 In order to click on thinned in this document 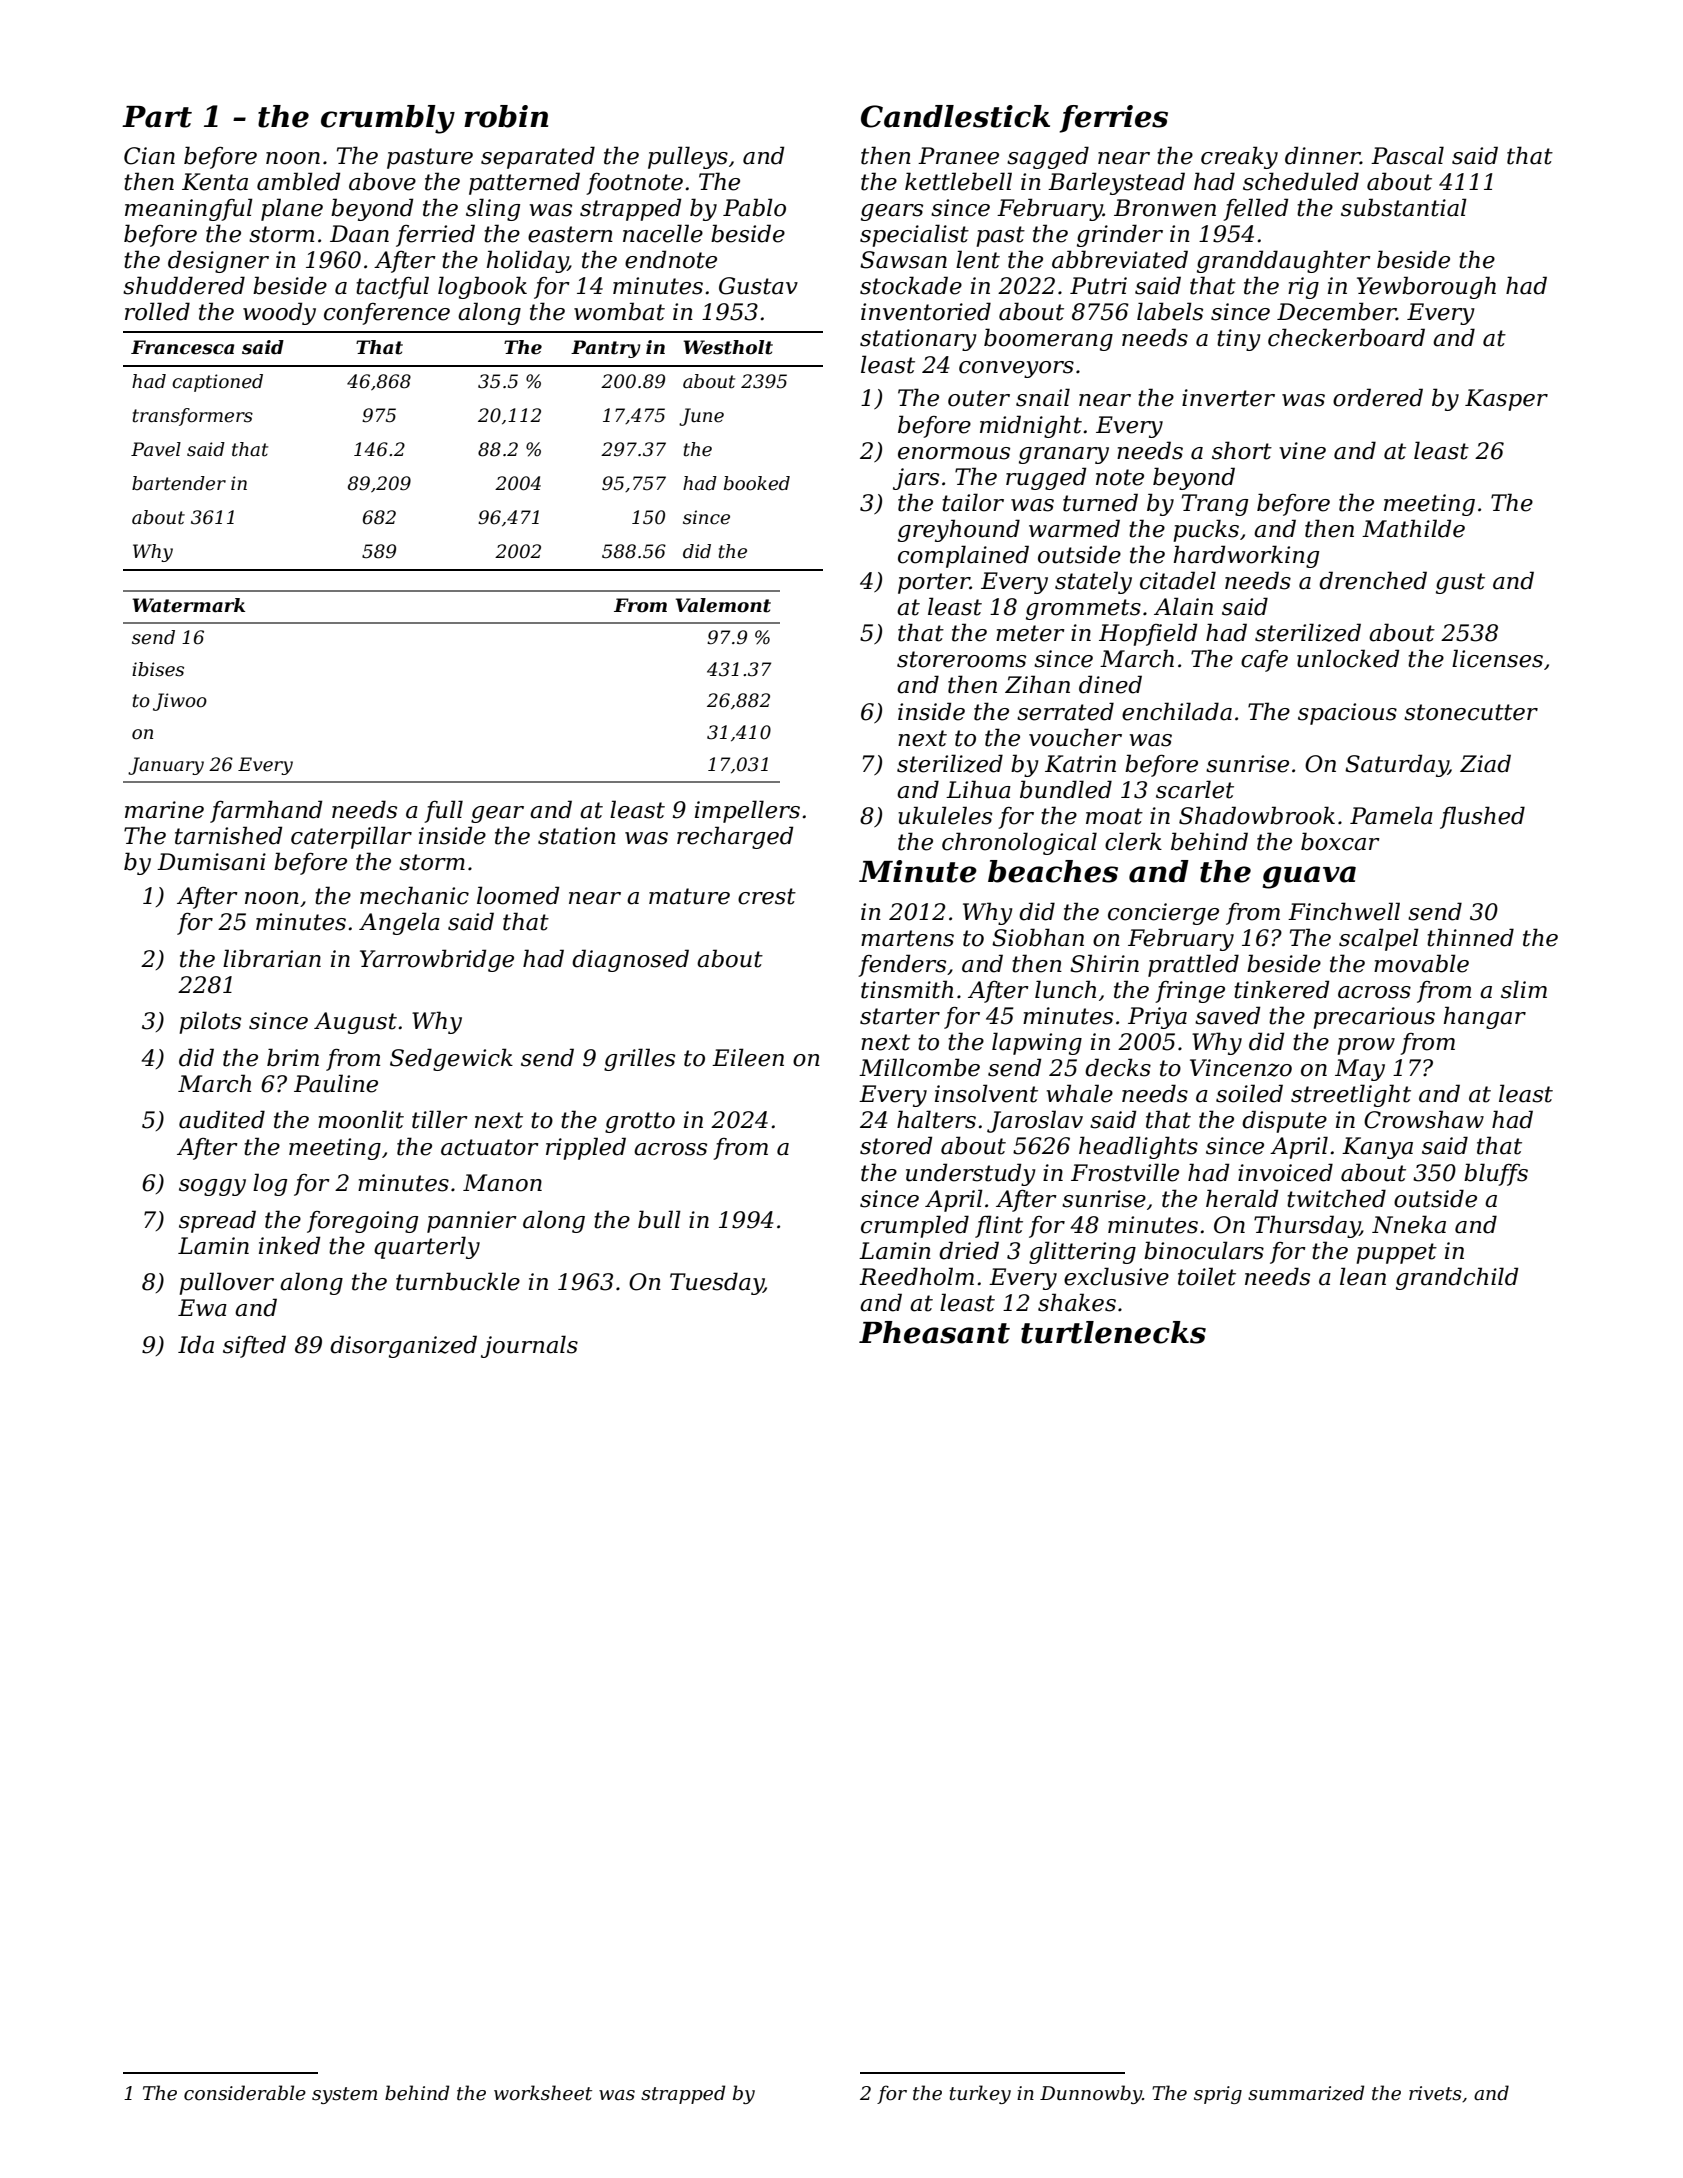, I will do `click(1470, 937)`.
